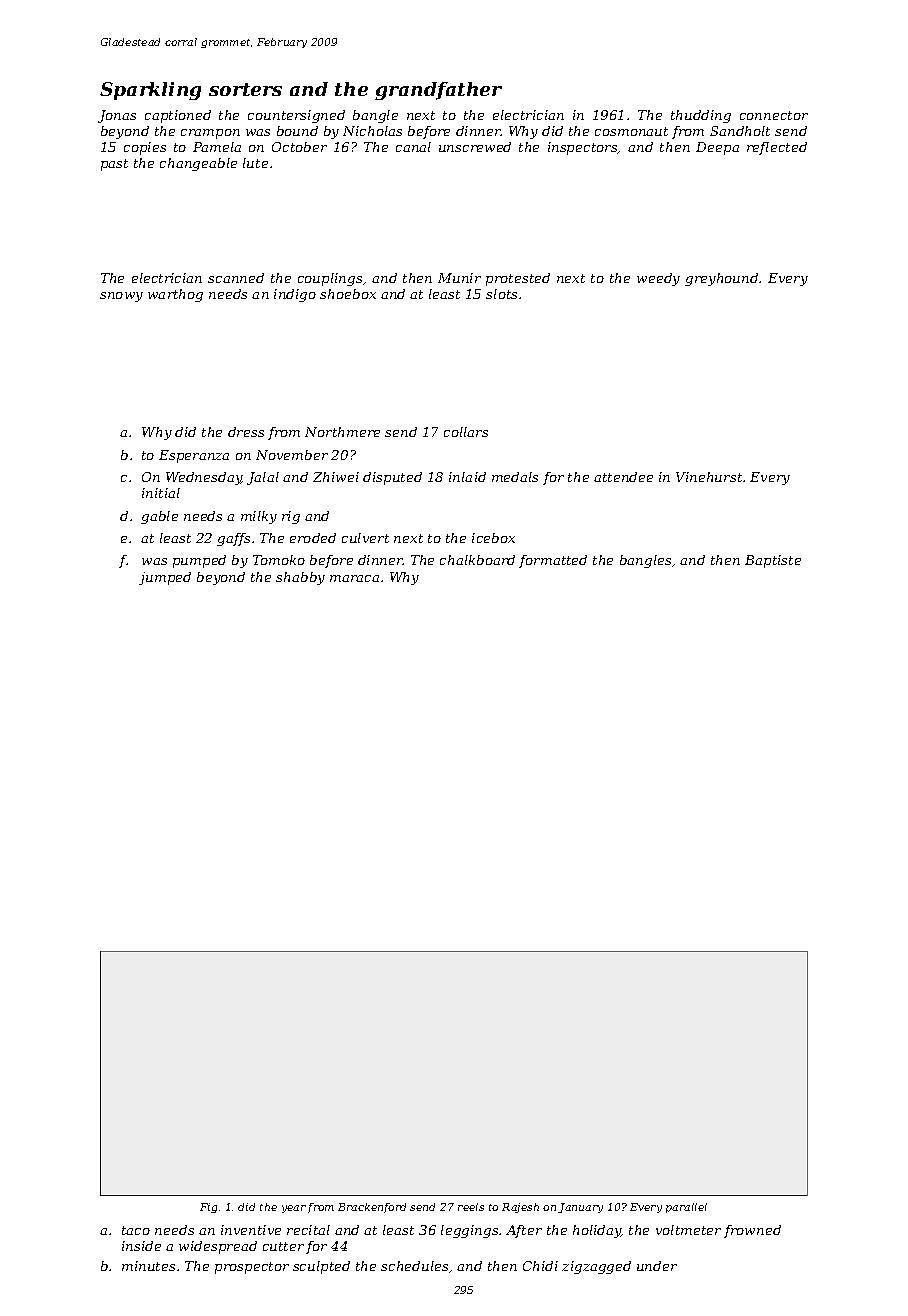  I want to click on Fig, so click(208, 1208).
